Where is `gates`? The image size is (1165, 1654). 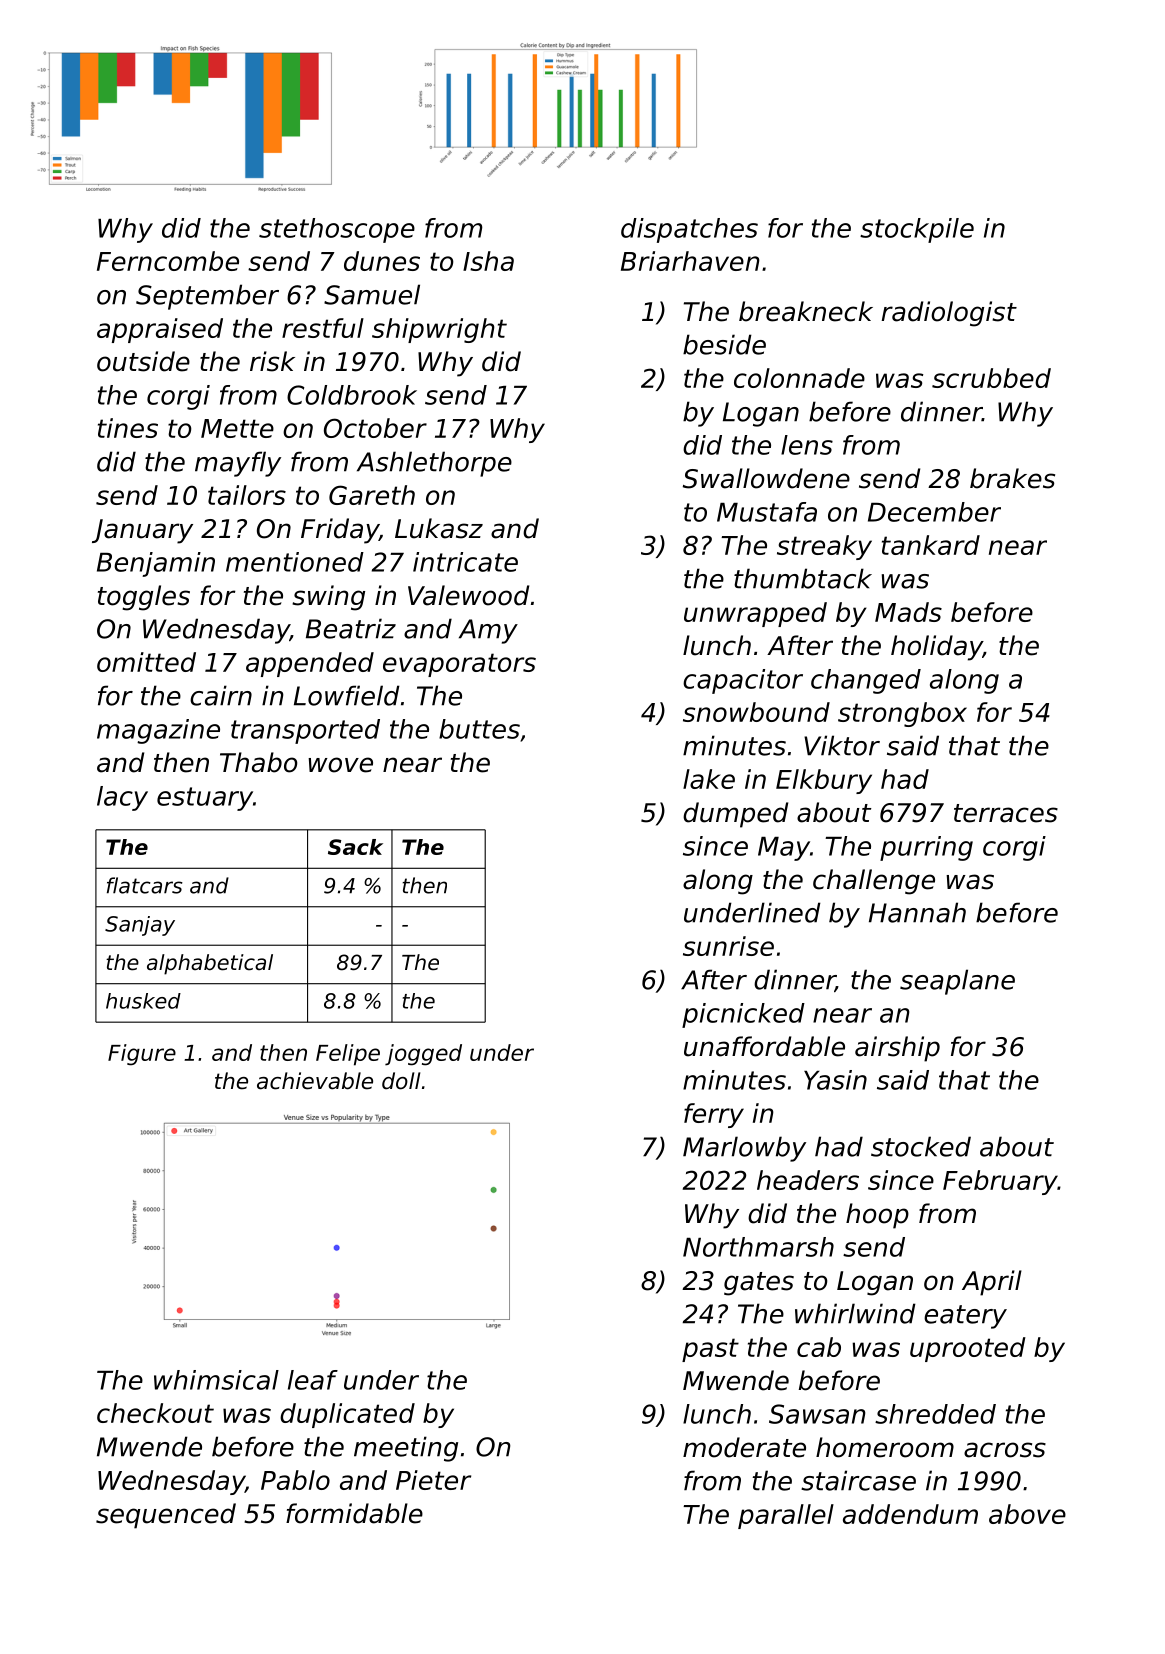 gates is located at coordinates (759, 1284).
